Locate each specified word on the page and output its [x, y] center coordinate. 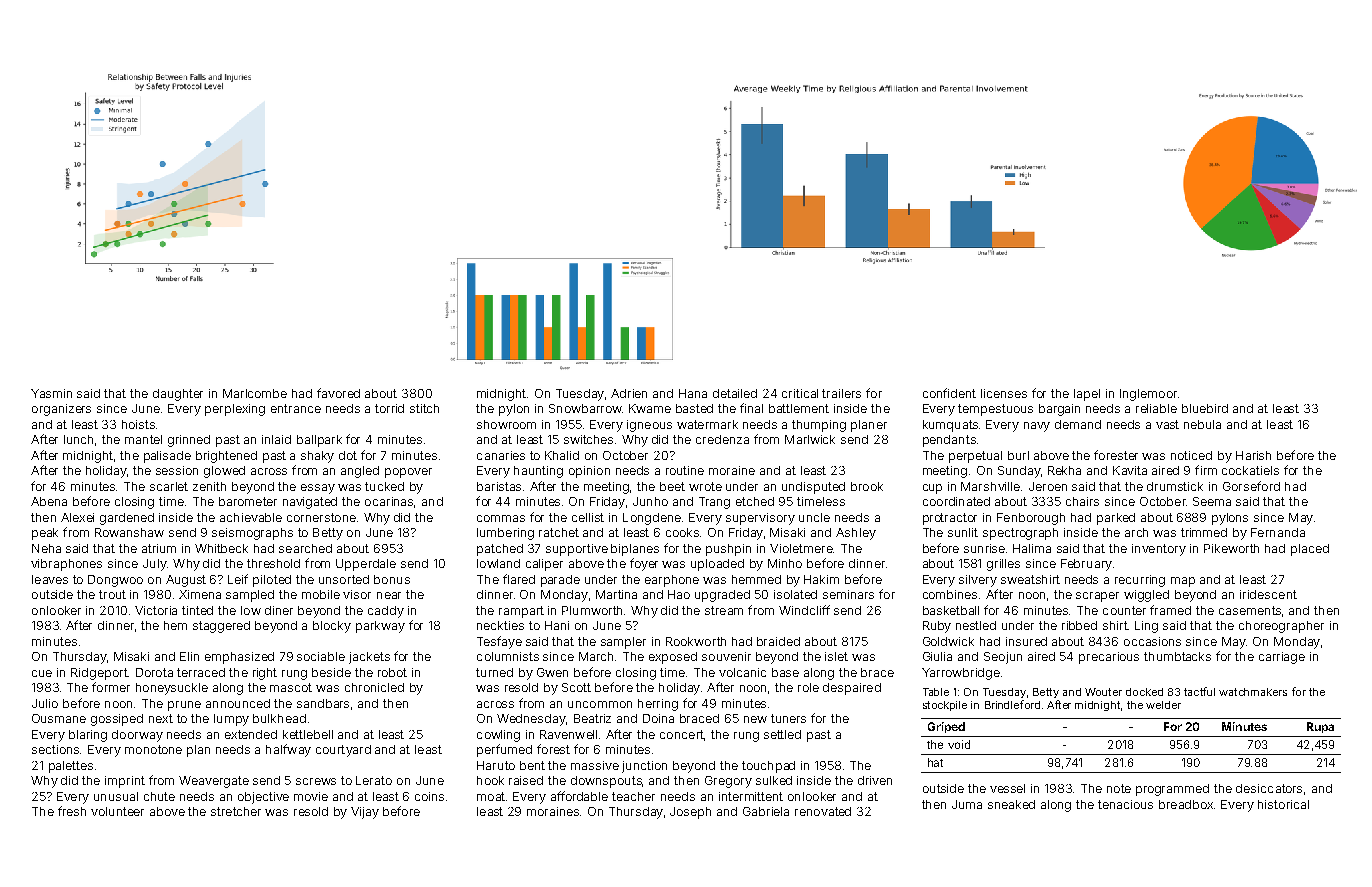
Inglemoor [1148, 395]
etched [755, 501]
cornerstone [321, 517]
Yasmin [51, 393]
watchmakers [1253, 692]
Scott [576, 687]
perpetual [975, 457]
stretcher [236, 811]
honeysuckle [172, 689]
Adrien [629, 393]
